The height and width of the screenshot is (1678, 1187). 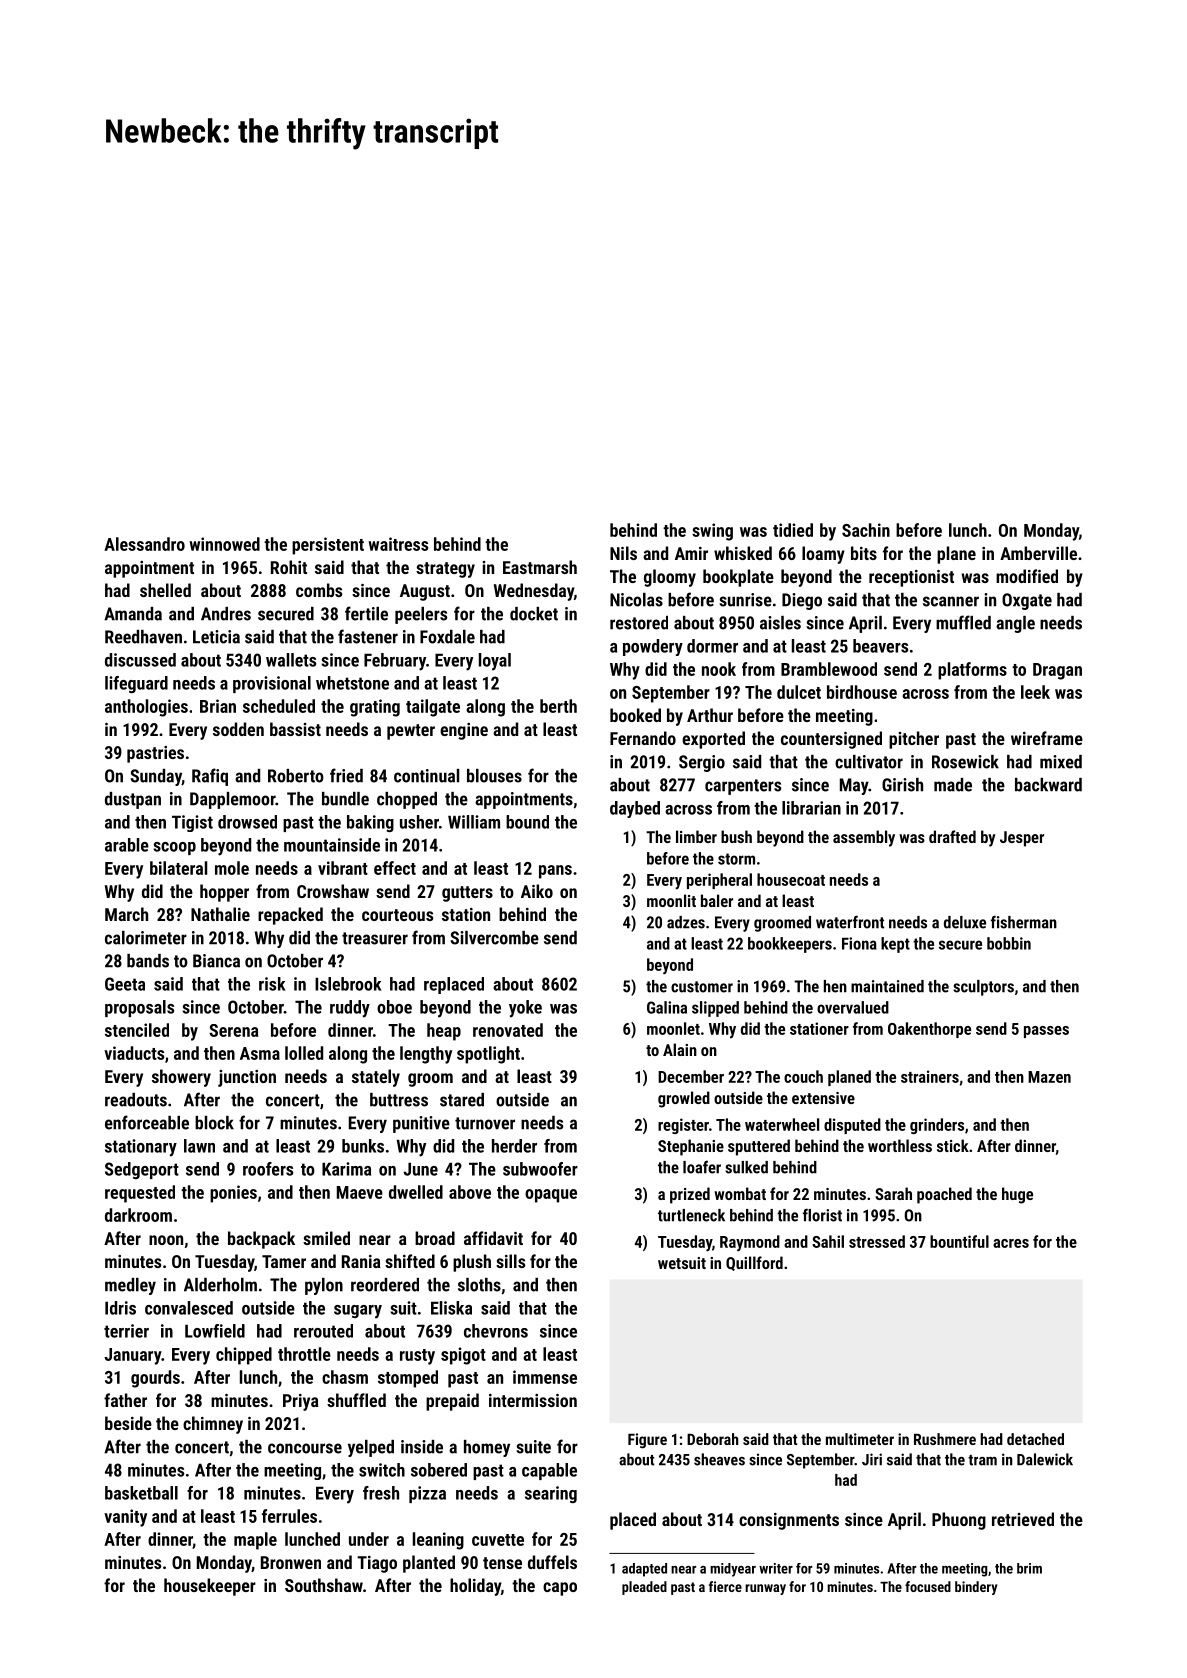 What do you see at coordinates (319, 590) in the screenshot?
I see `combs` at bounding box center [319, 590].
